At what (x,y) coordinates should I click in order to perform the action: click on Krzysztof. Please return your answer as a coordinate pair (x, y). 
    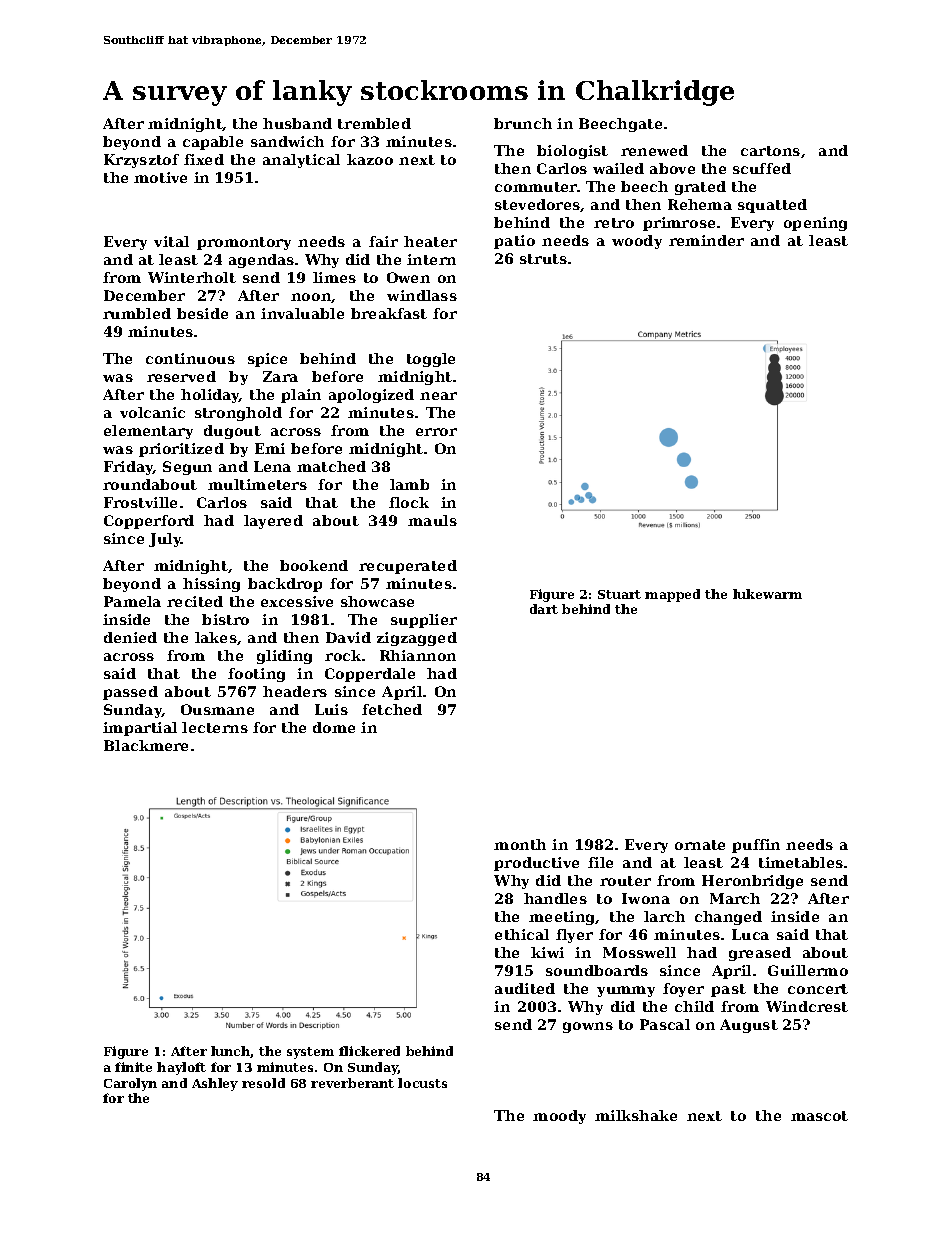
    Looking at the image, I should click on (141, 161).
